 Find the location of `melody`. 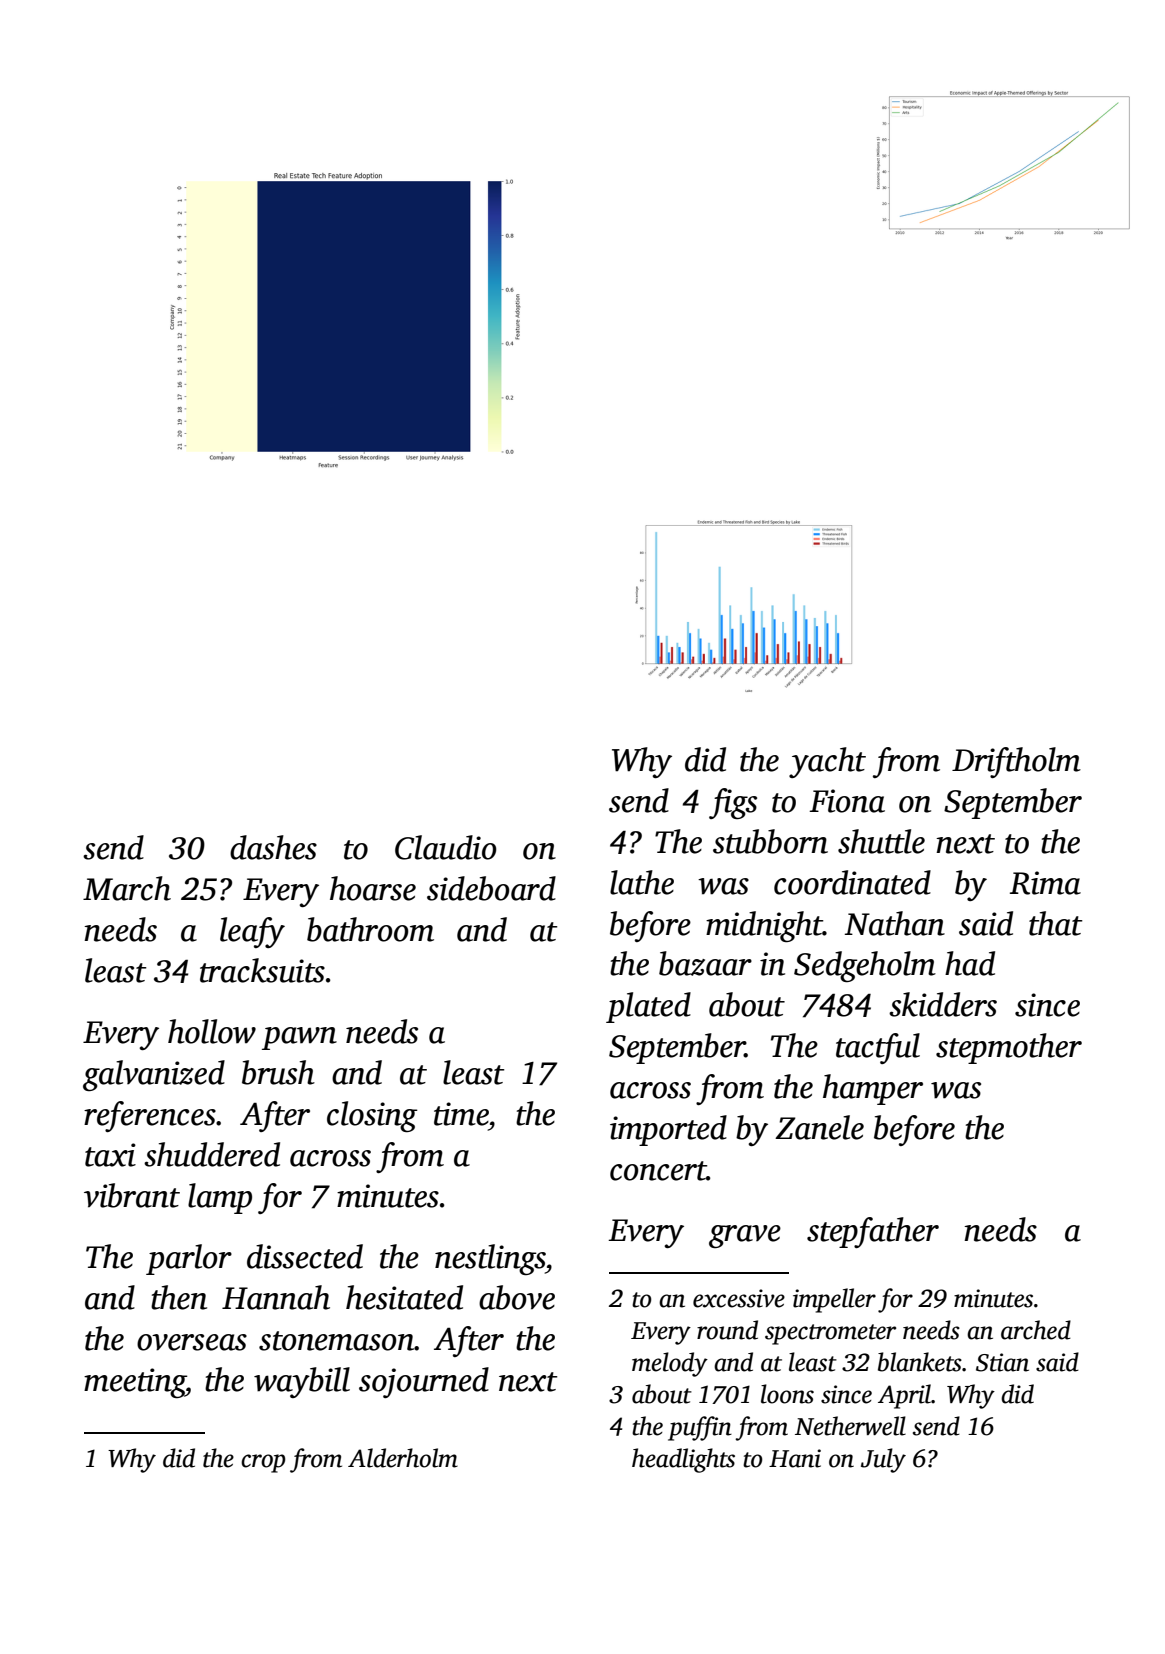

melody is located at coordinates (670, 1364).
